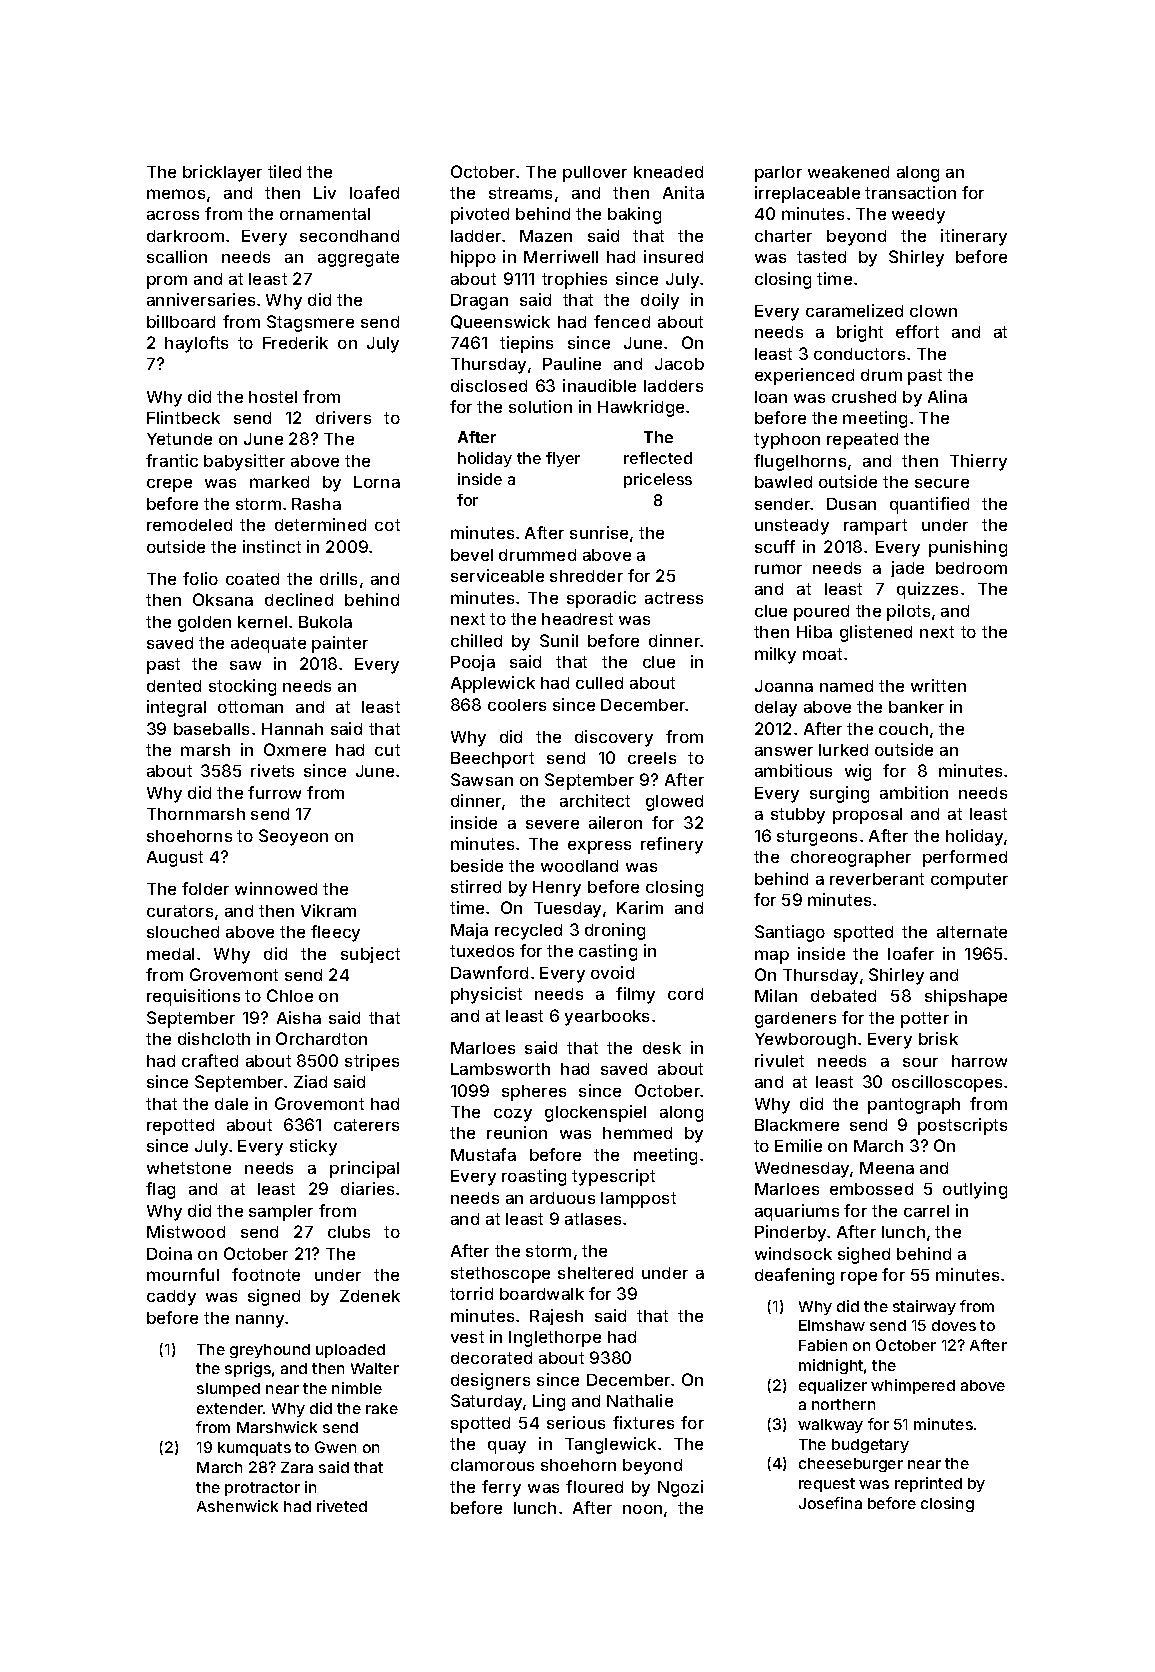  Describe the element at coordinates (846, 686) in the image. I see `named` at that location.
